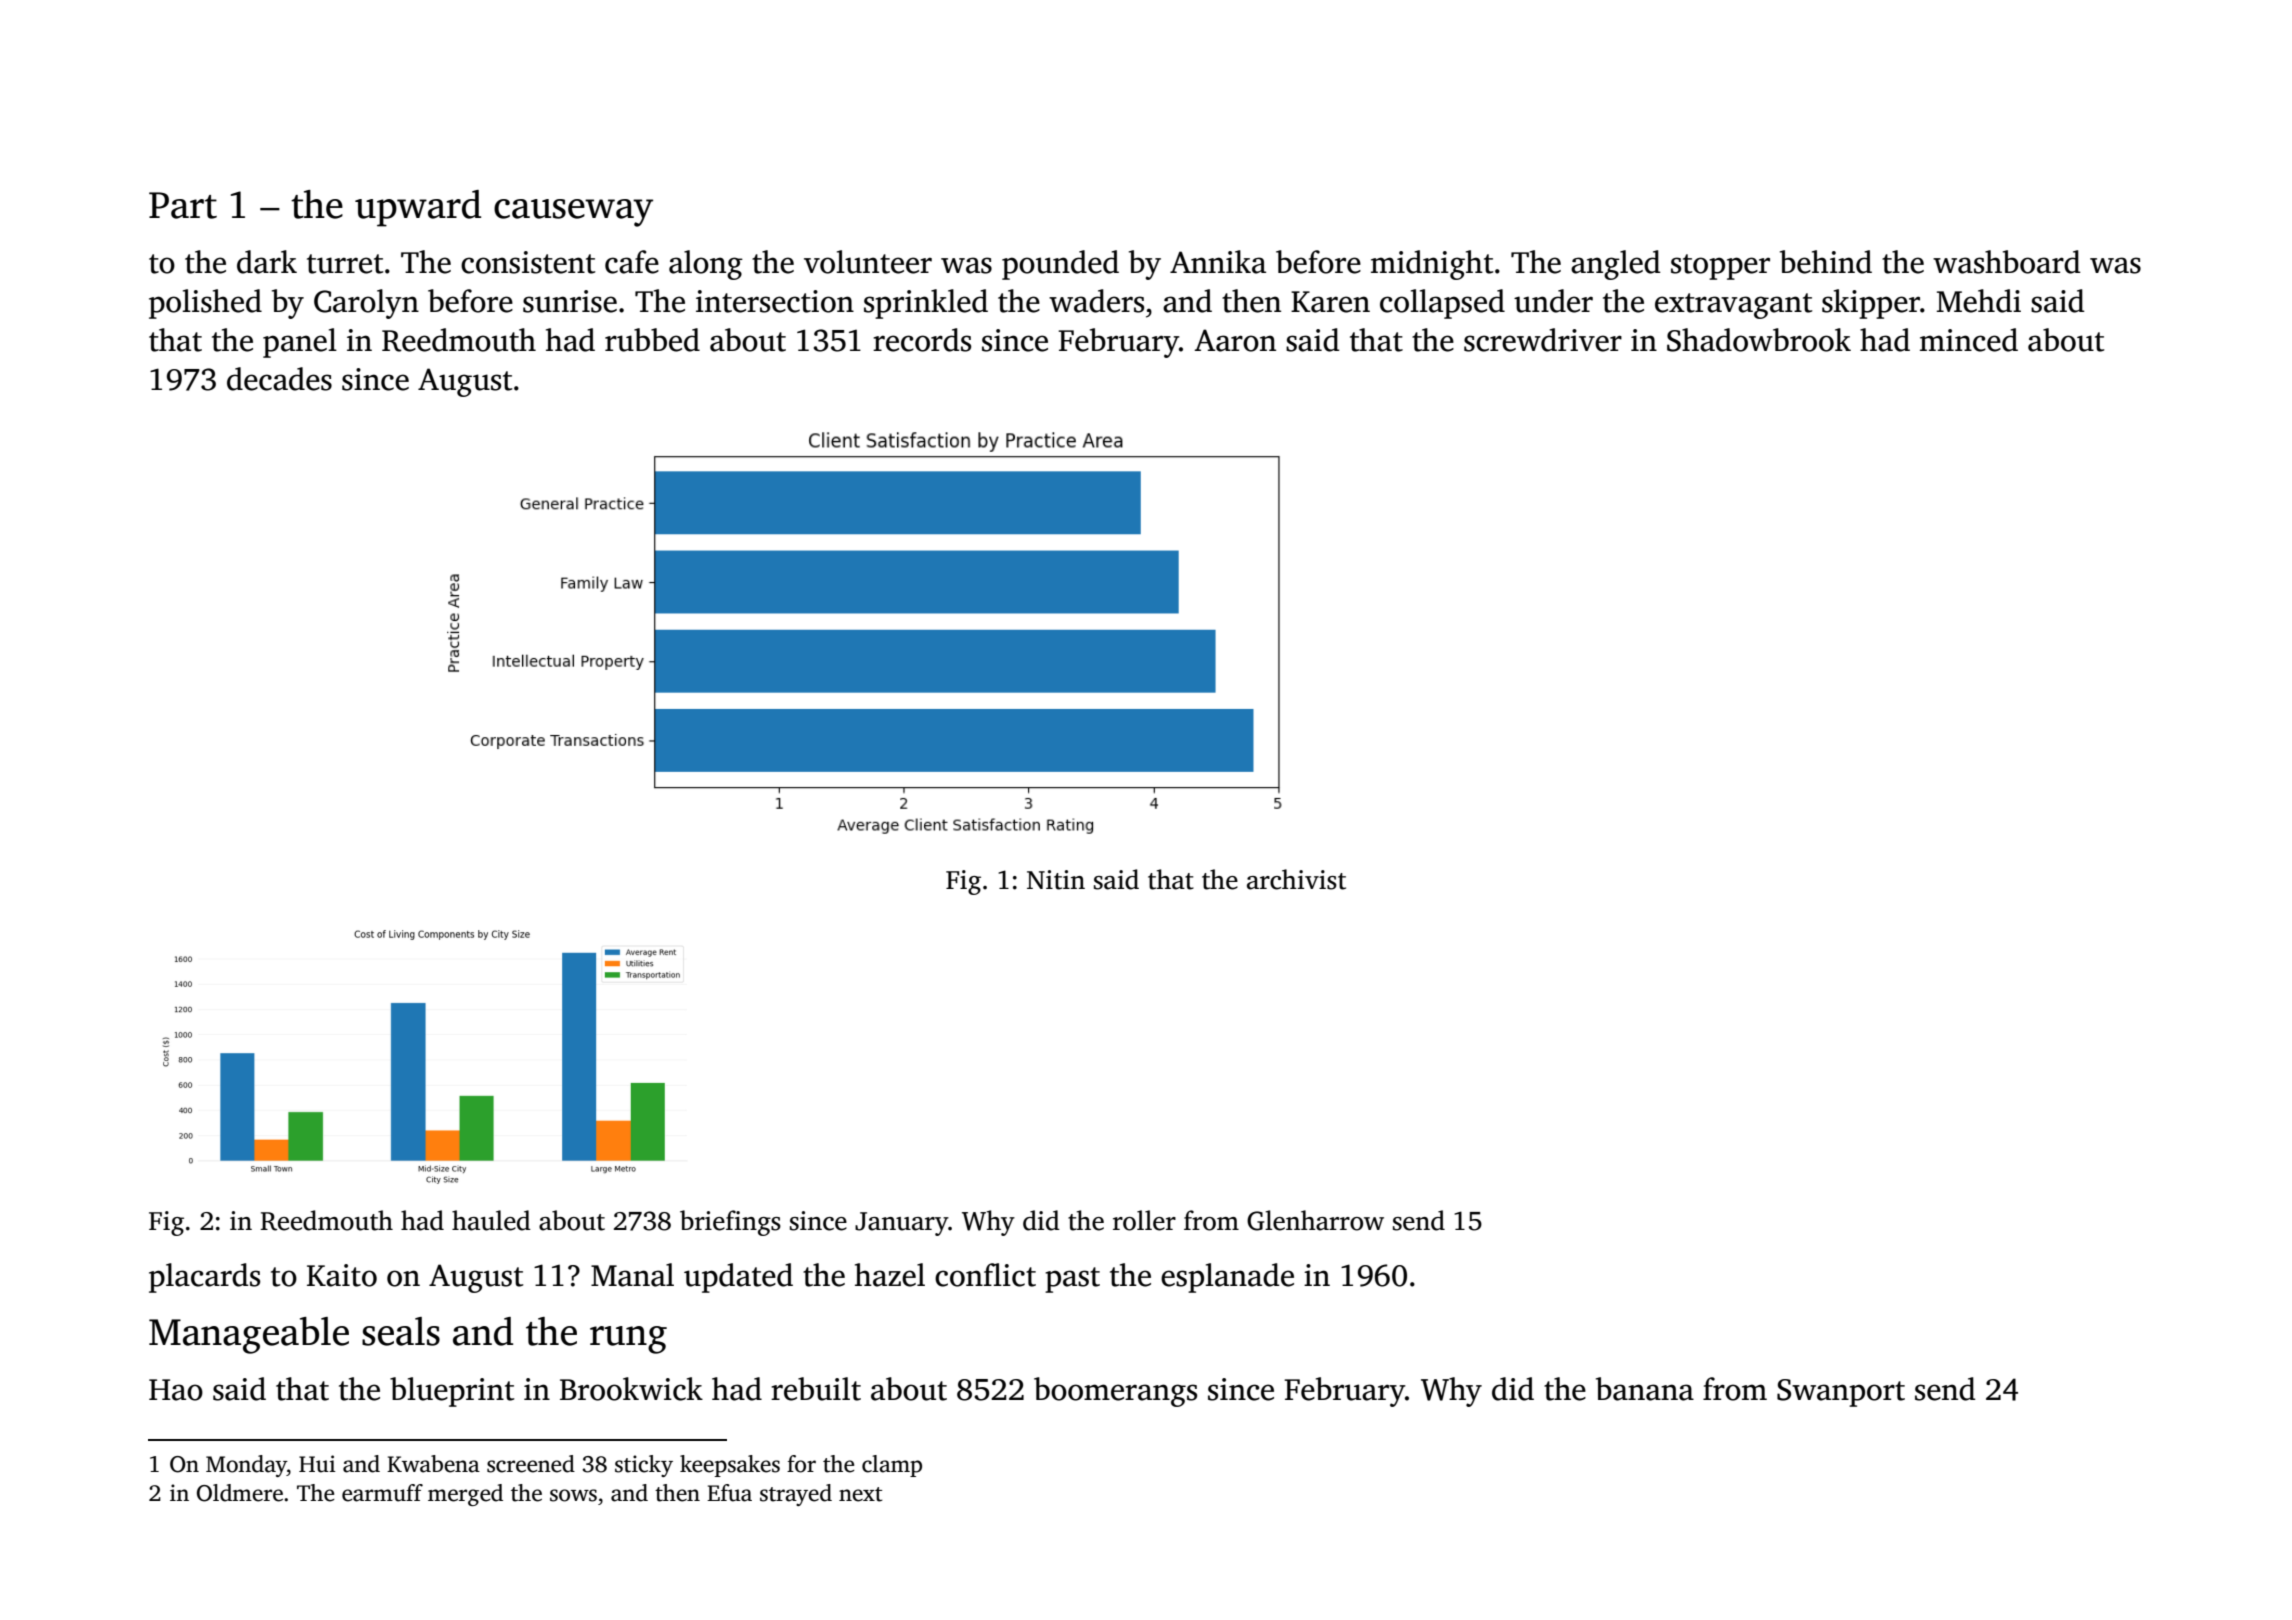 The height and width of the image is (1620, 2292). Describe the element at coordinates (401, 1331) in the image. I see `seals` at that location.
